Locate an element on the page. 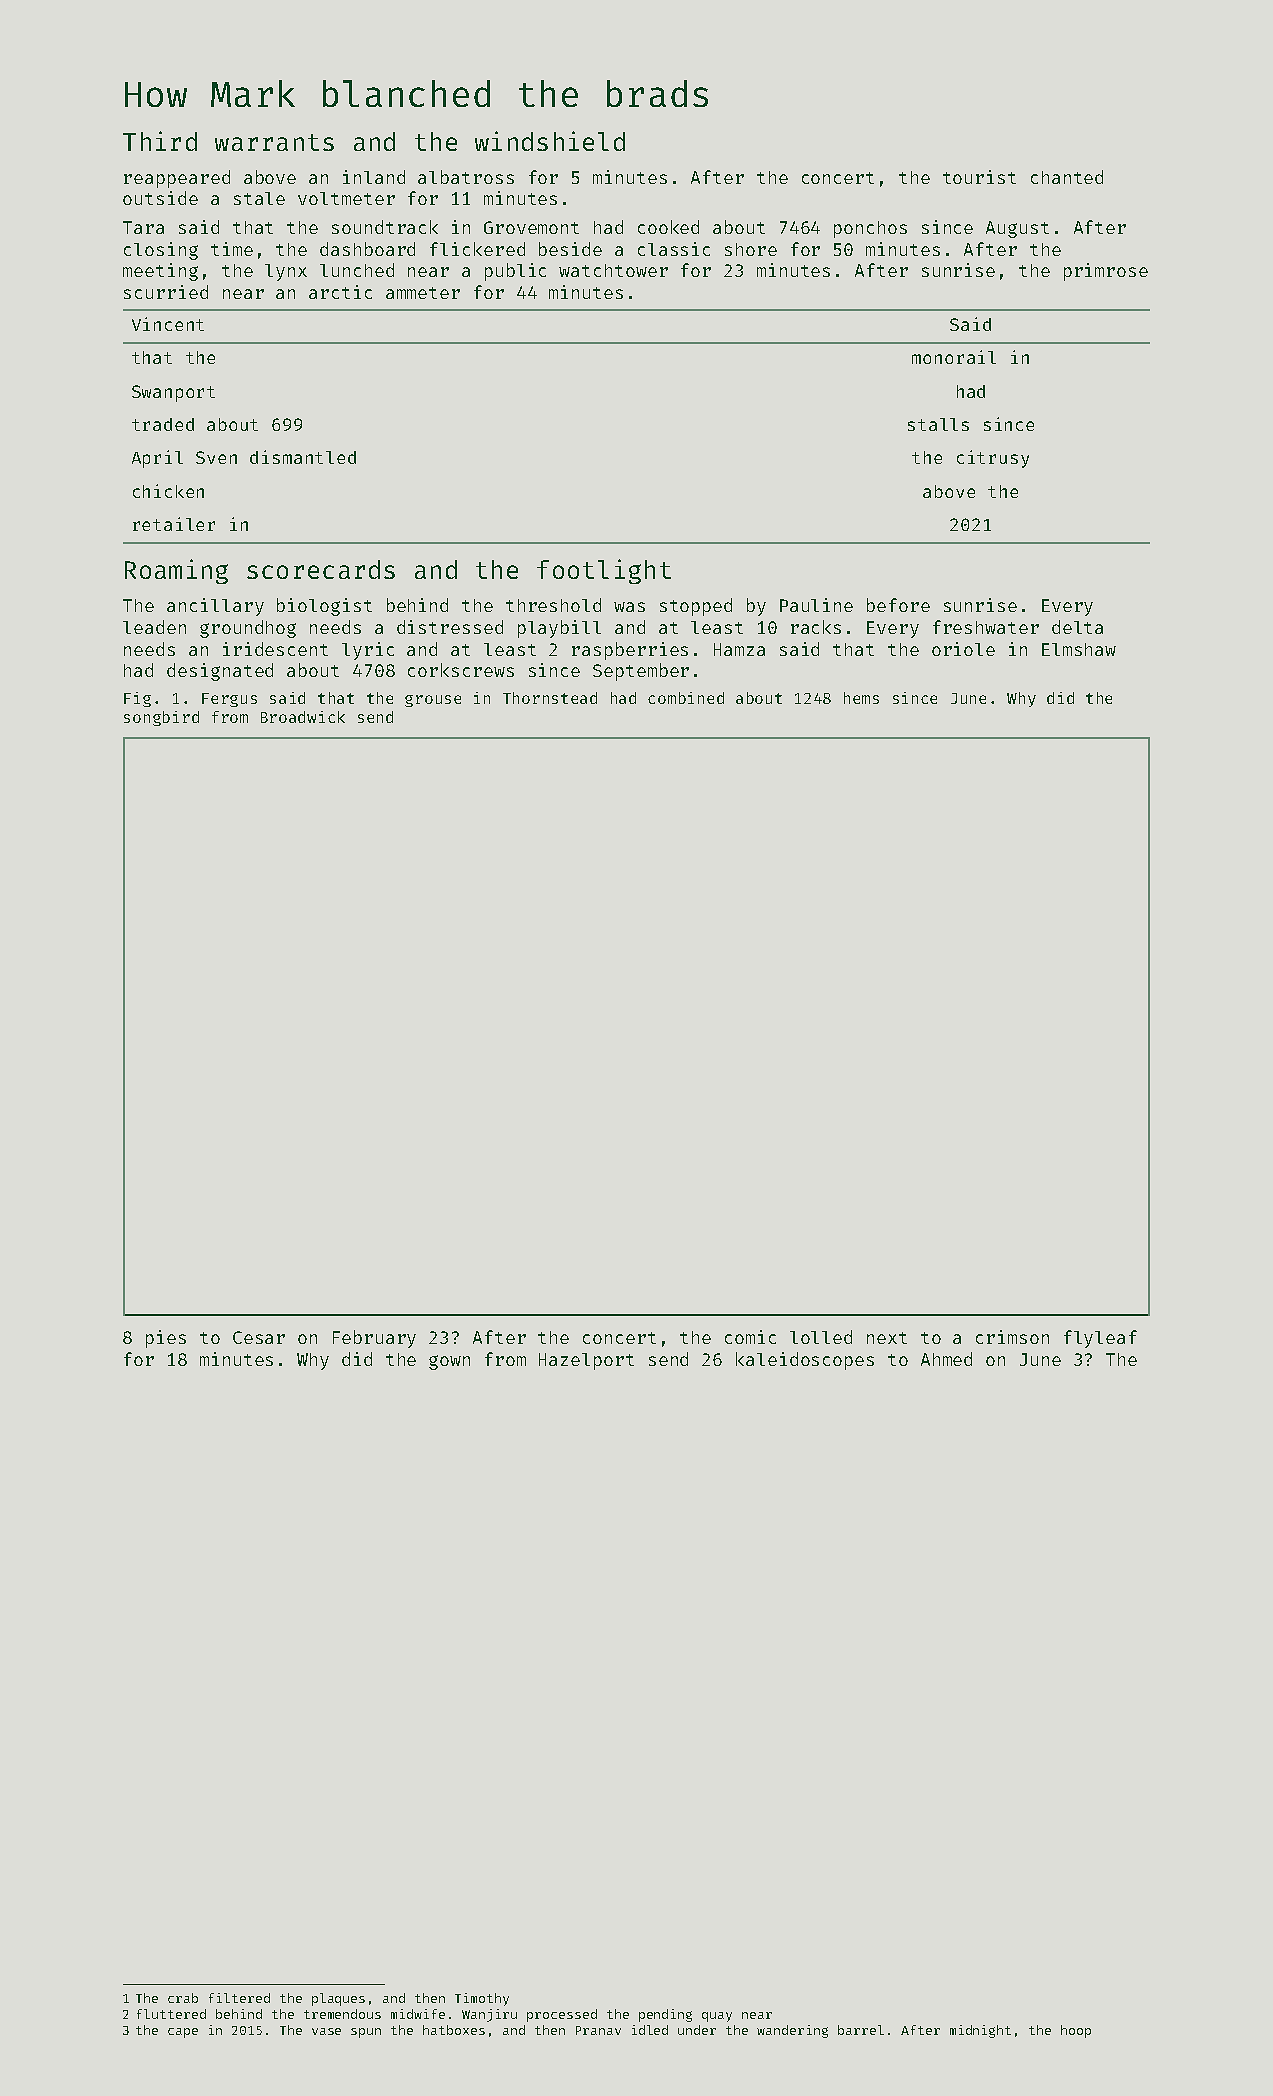  Hazelport is located at coordinates (586, 1361).
